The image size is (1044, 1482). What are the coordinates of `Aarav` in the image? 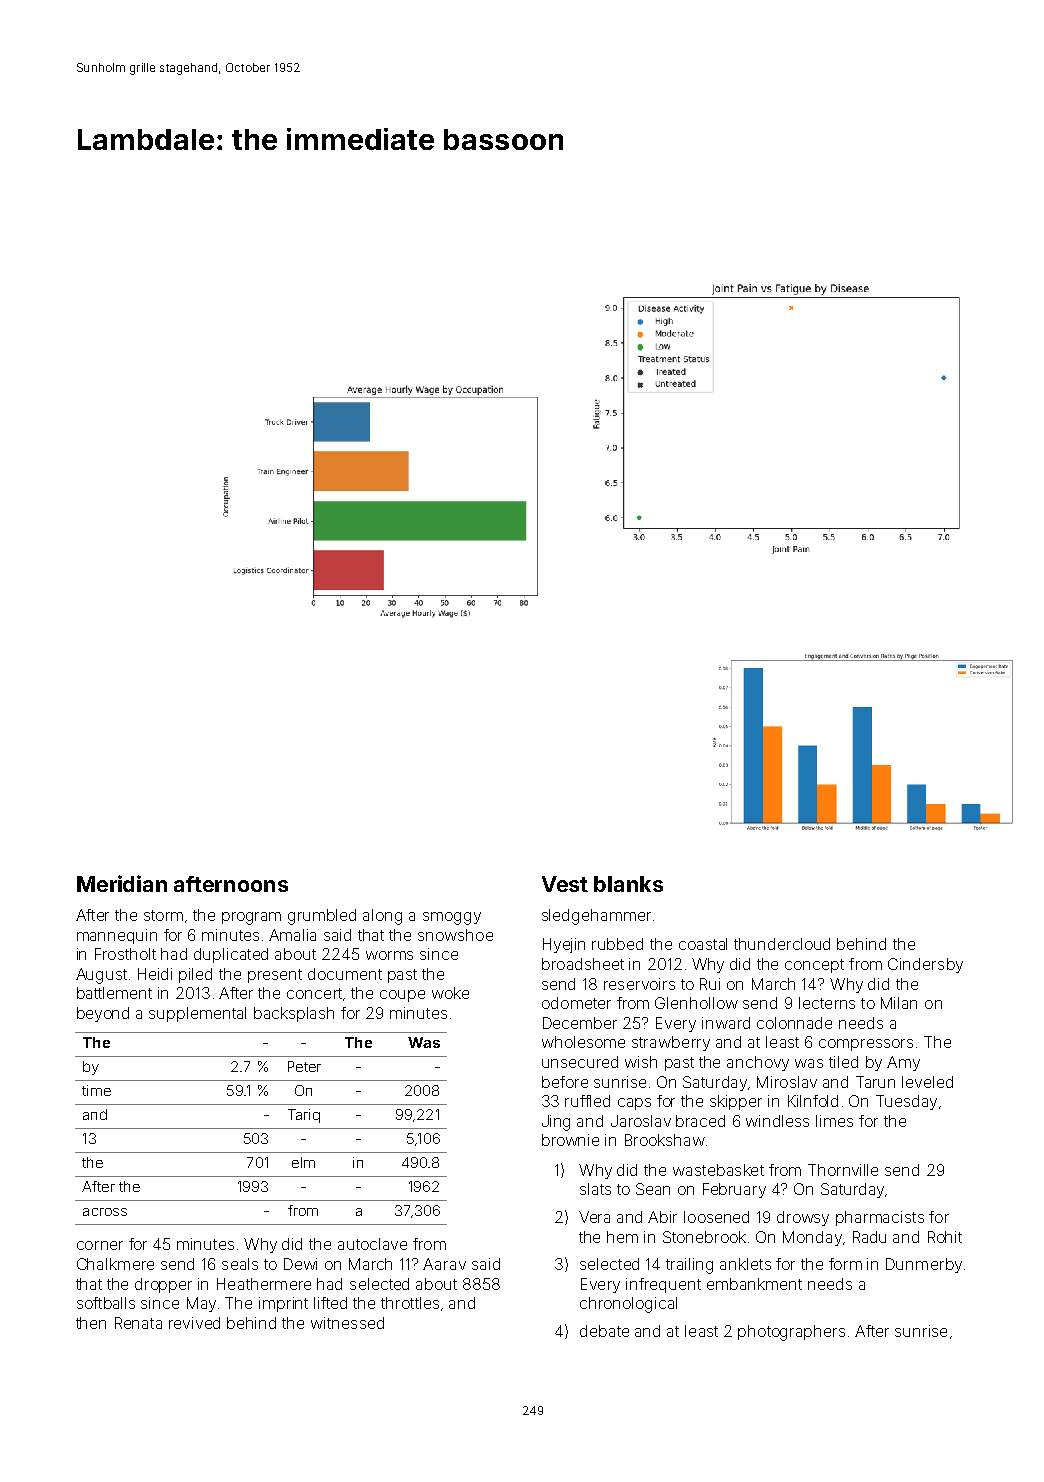 It's located at (444, 1264).
